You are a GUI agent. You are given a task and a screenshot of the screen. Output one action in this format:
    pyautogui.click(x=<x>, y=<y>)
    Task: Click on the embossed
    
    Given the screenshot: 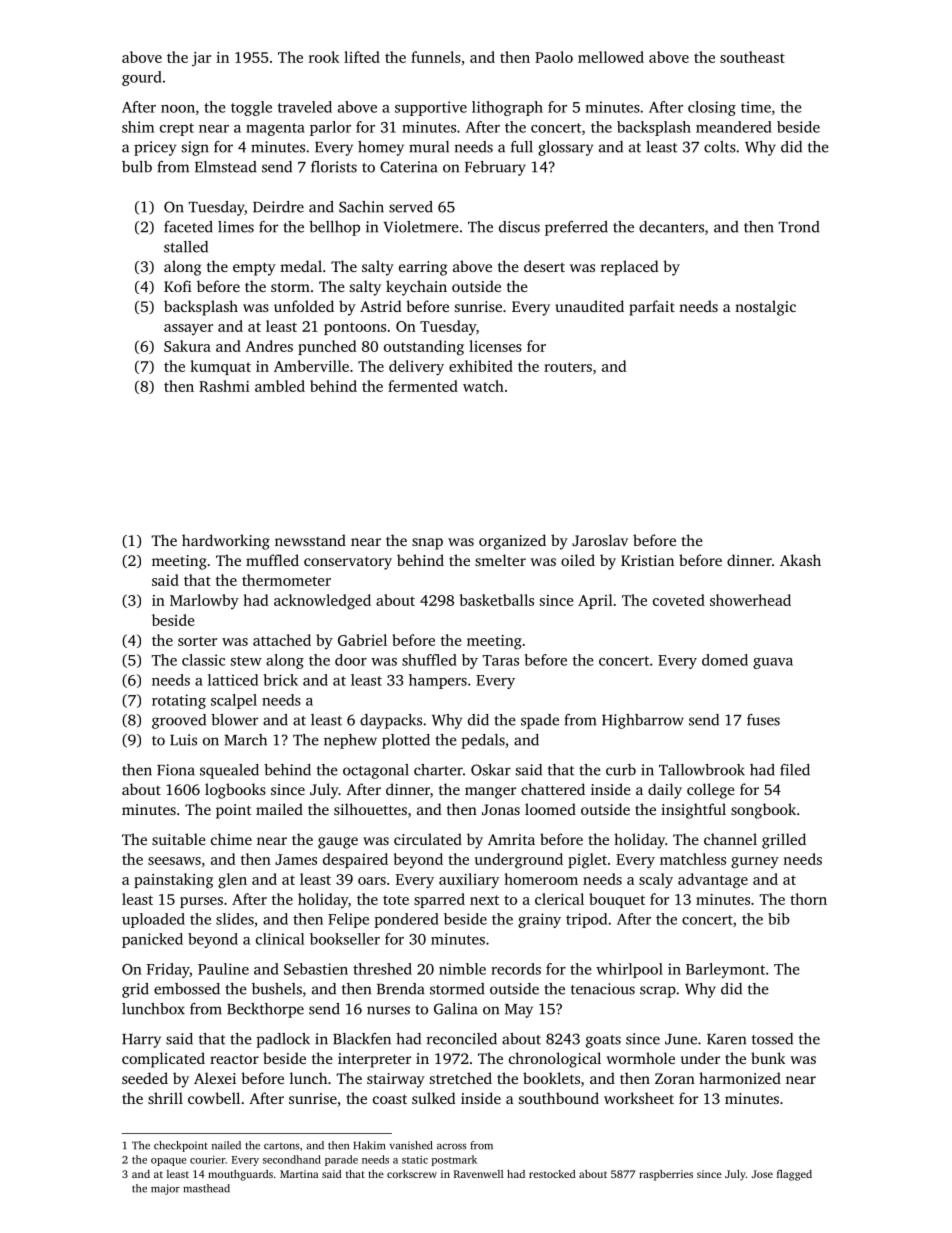 What is the action you would take?
    pyautogui.click(x=187, y=989)
